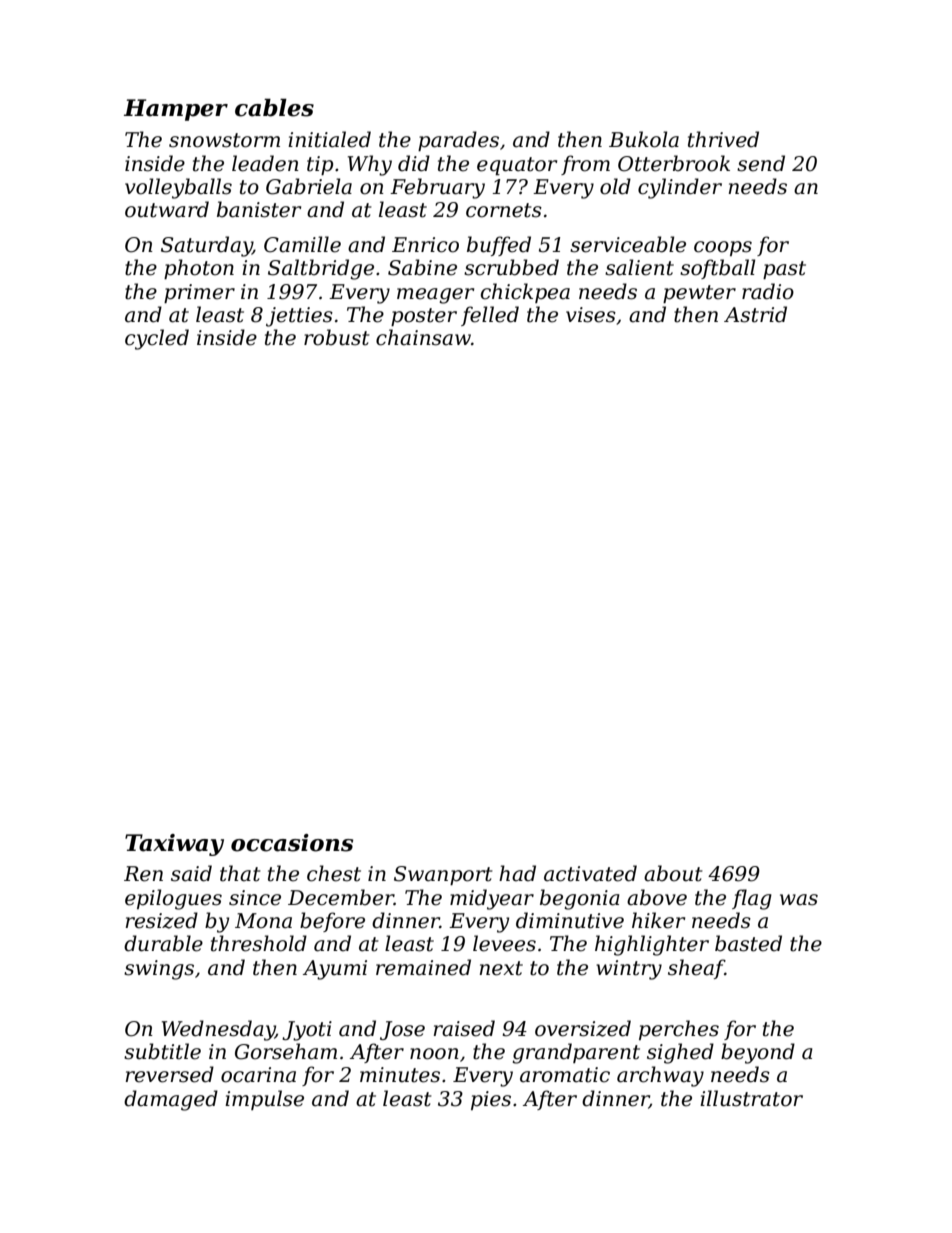 The width and height of the page is (952, 1233). Describe the element at coordinates (171, 1100) in the page. I see `damaged` at that location.
